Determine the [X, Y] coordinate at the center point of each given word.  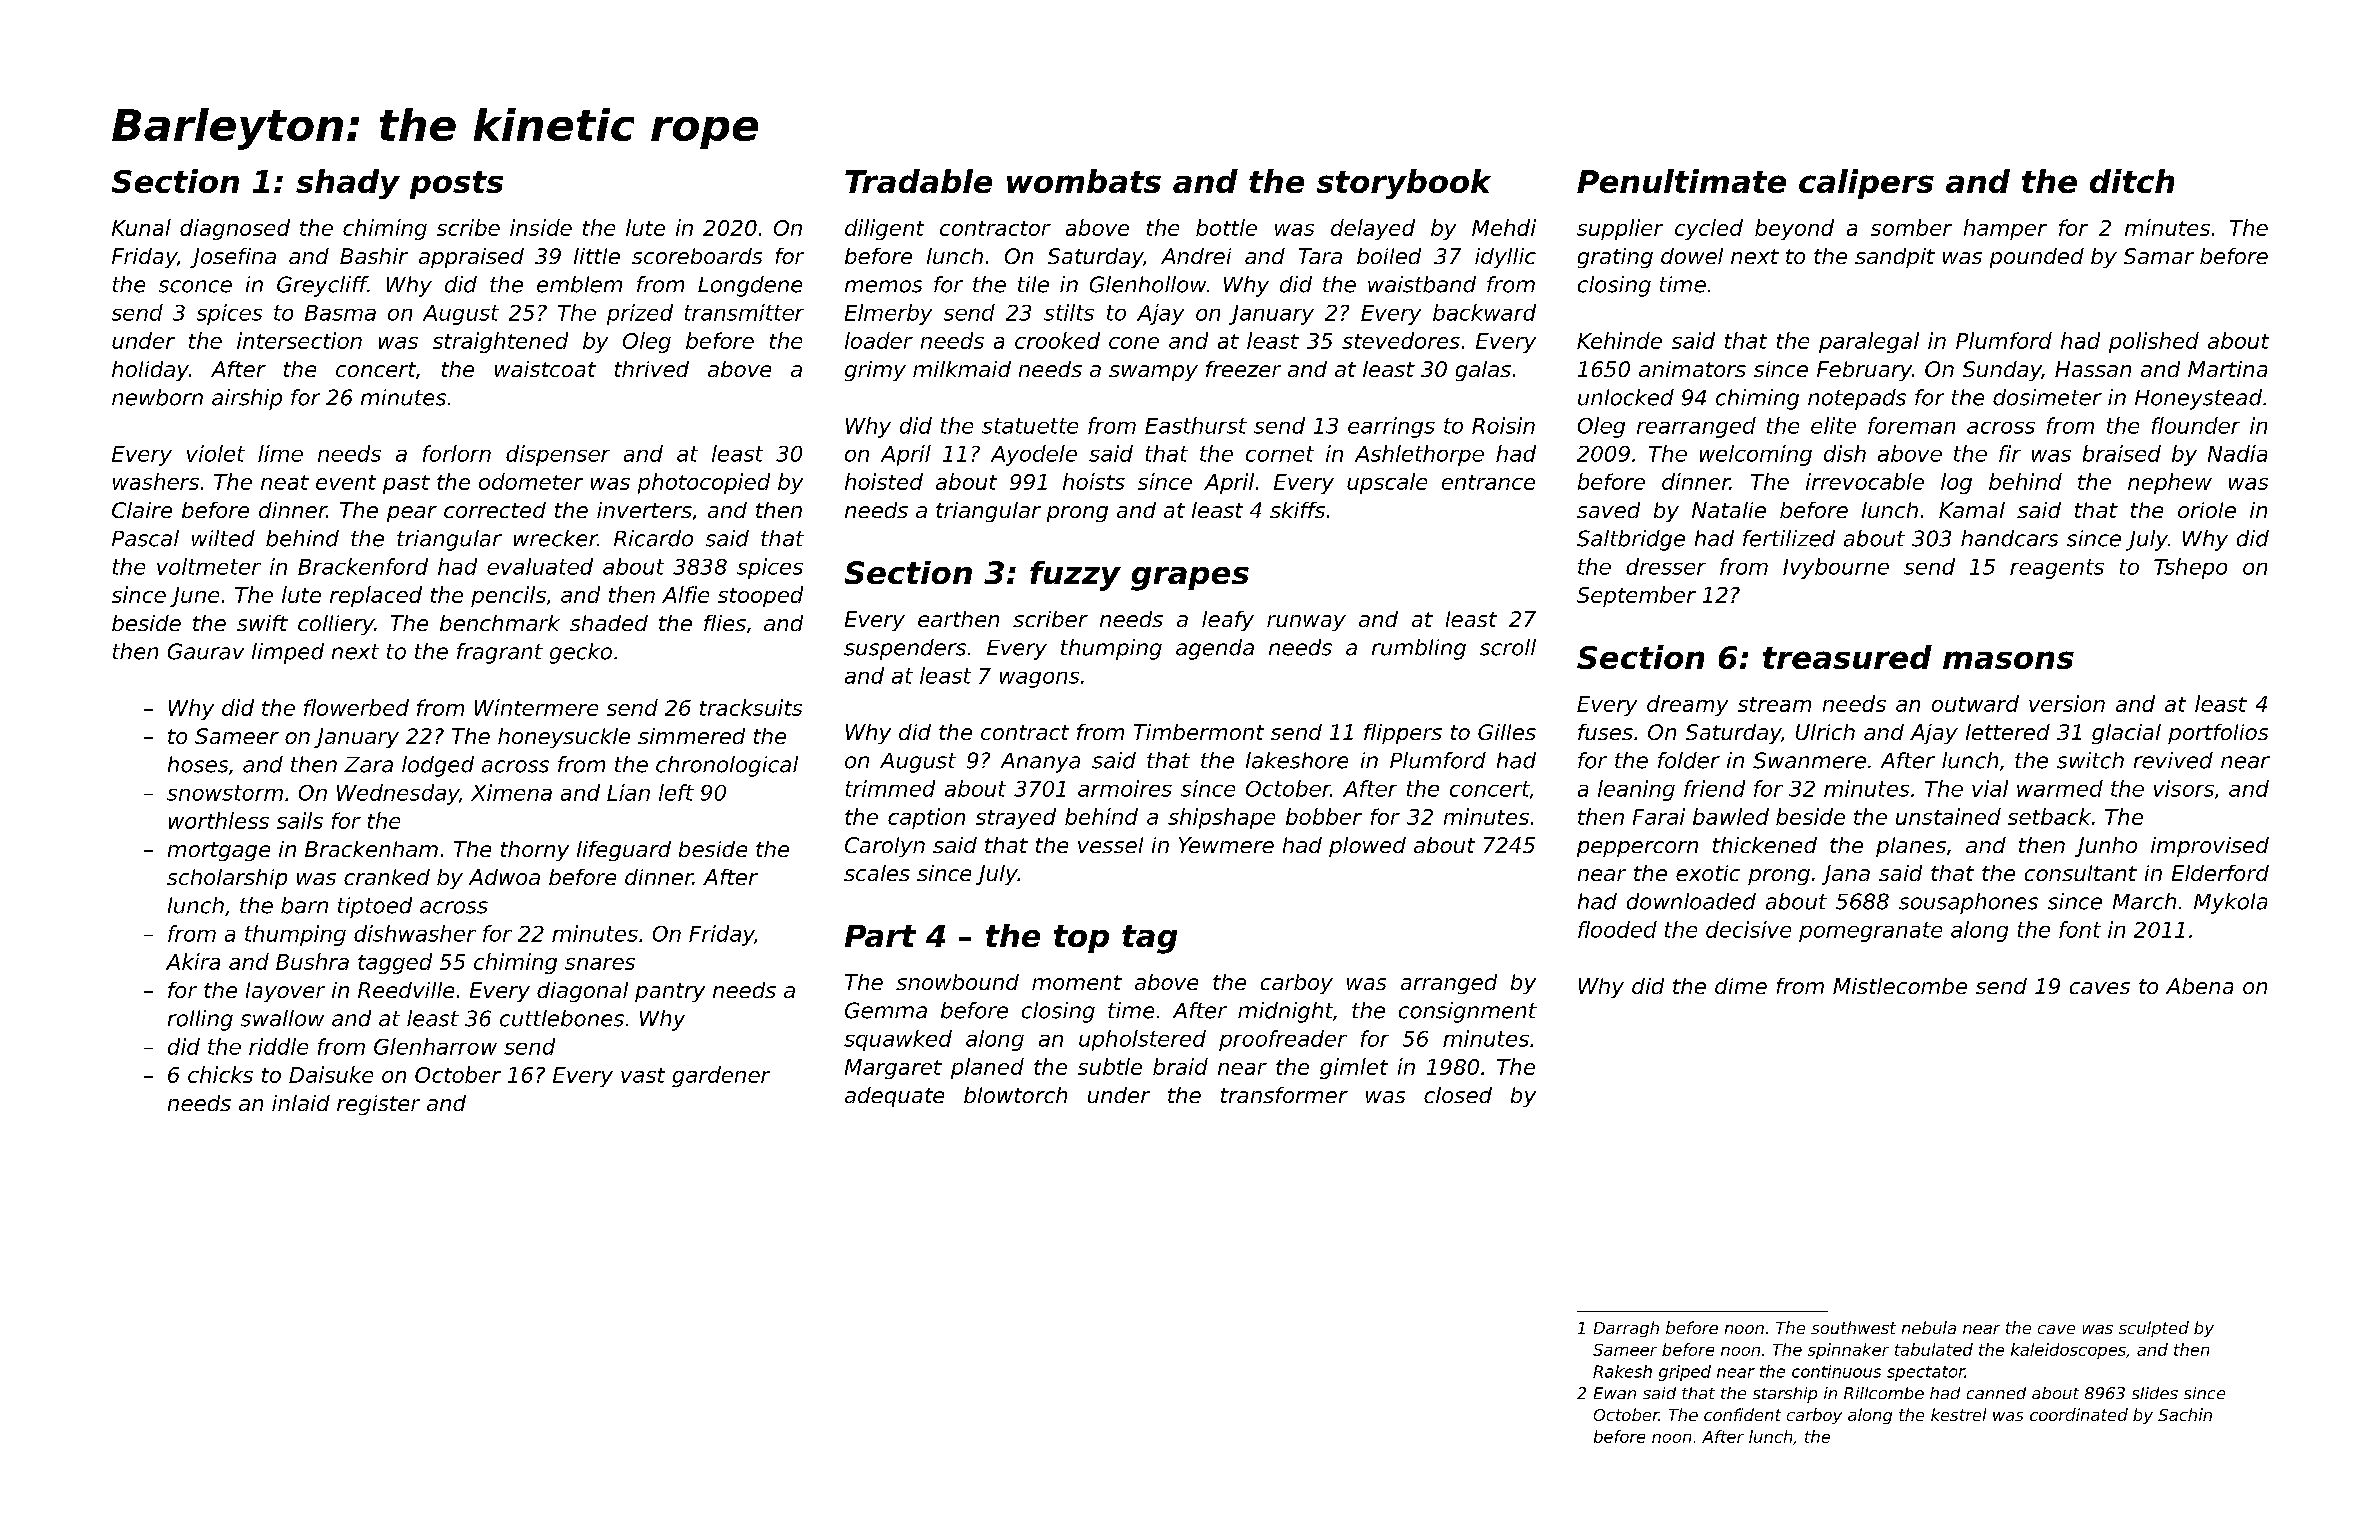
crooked [1057, 340]
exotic [1708, 873]
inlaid [301, 1103]
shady [348, 184]
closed [1458, 1095]
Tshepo [2190, 568]
